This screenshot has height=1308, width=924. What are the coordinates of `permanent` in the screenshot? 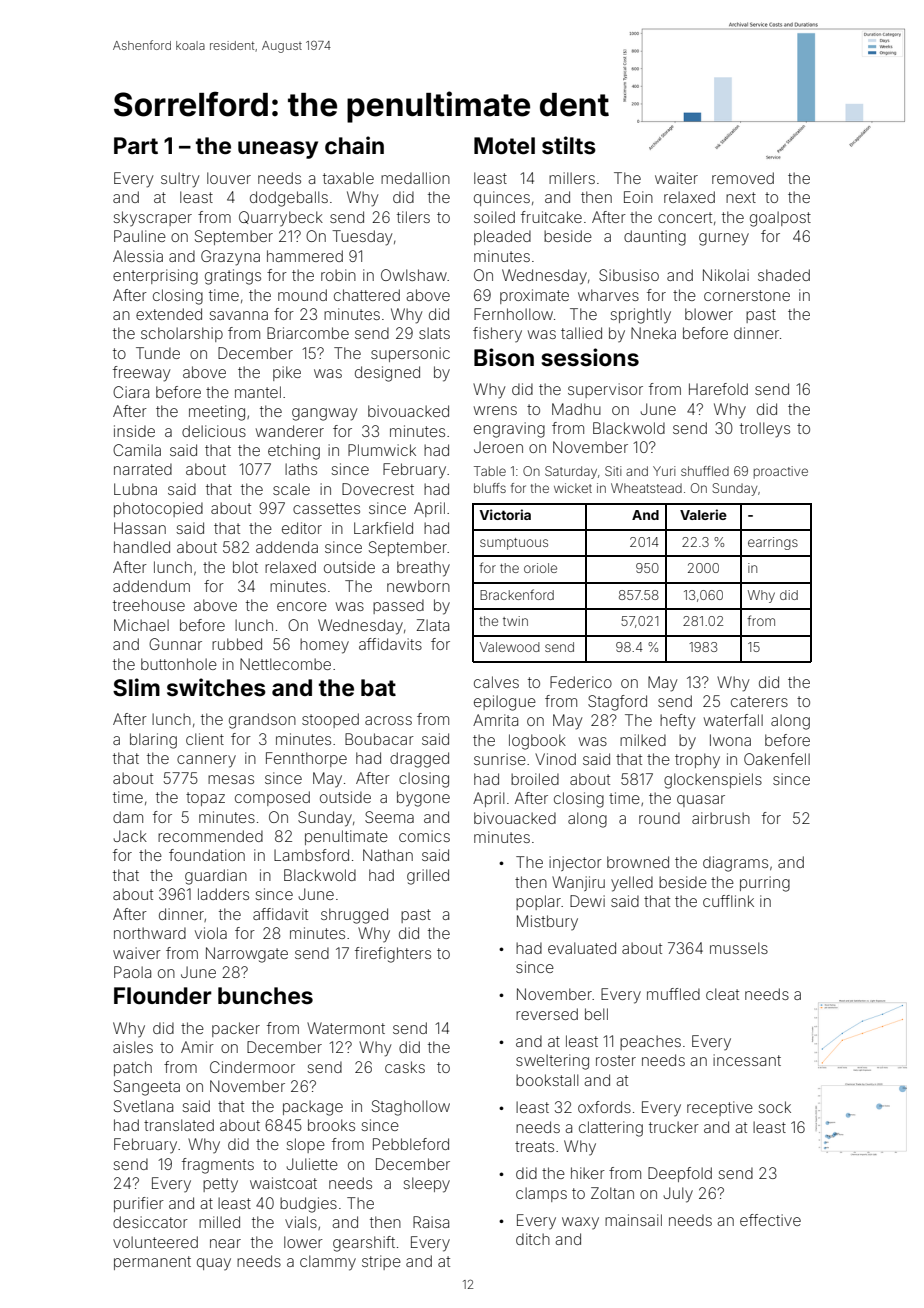 It's located at (152, 1263).
